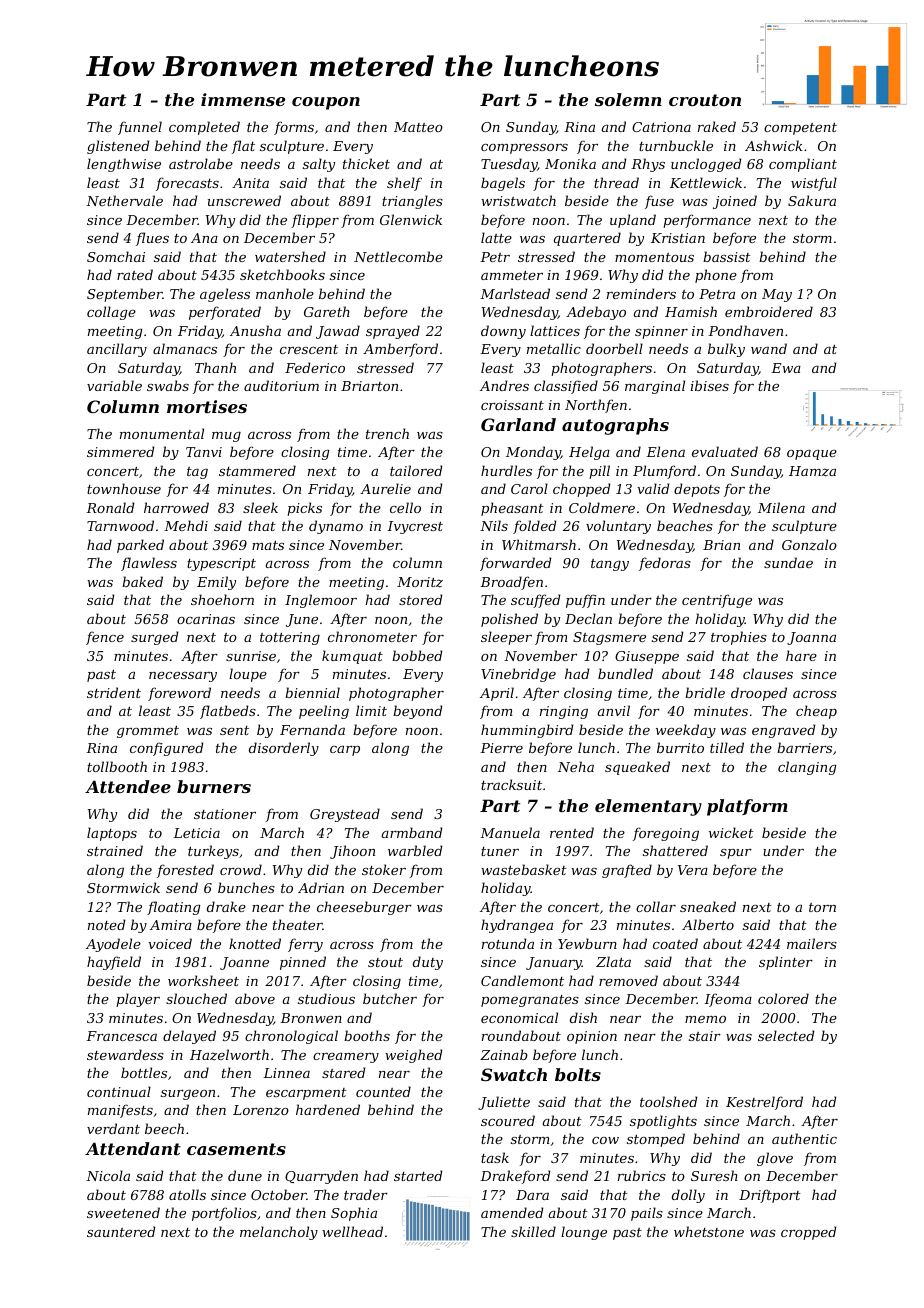 The width and height of the image is (924, 1308). What do you see at coordinates (584, 1233) in the image?
I see `lounge` at bounding box center [584, 1233].
